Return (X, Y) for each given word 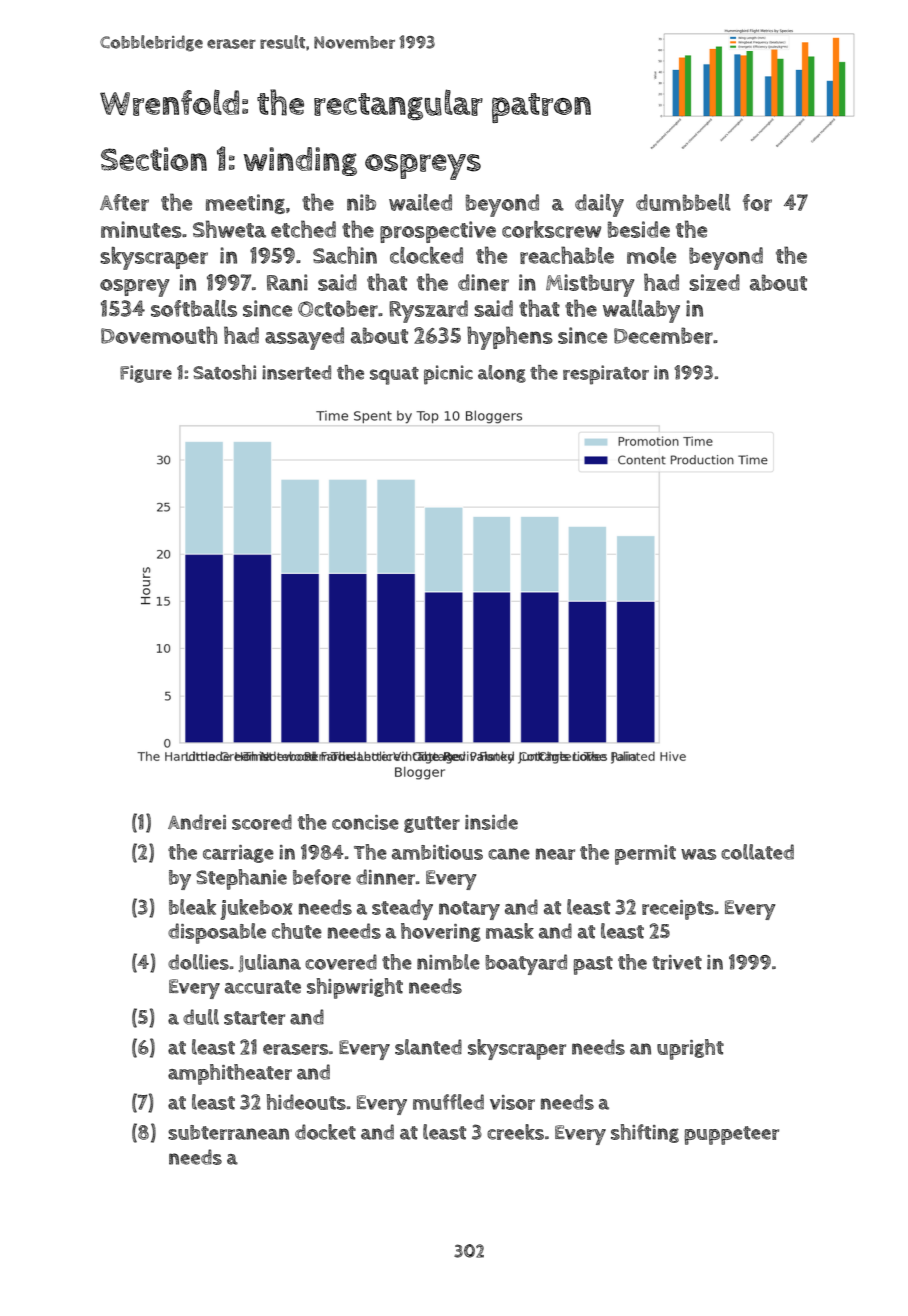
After (124, 202)
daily (599, 205)
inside (491, 822)
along (502, 374)
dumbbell (683, 202)
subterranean (228, 1132)
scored (262, 822)
